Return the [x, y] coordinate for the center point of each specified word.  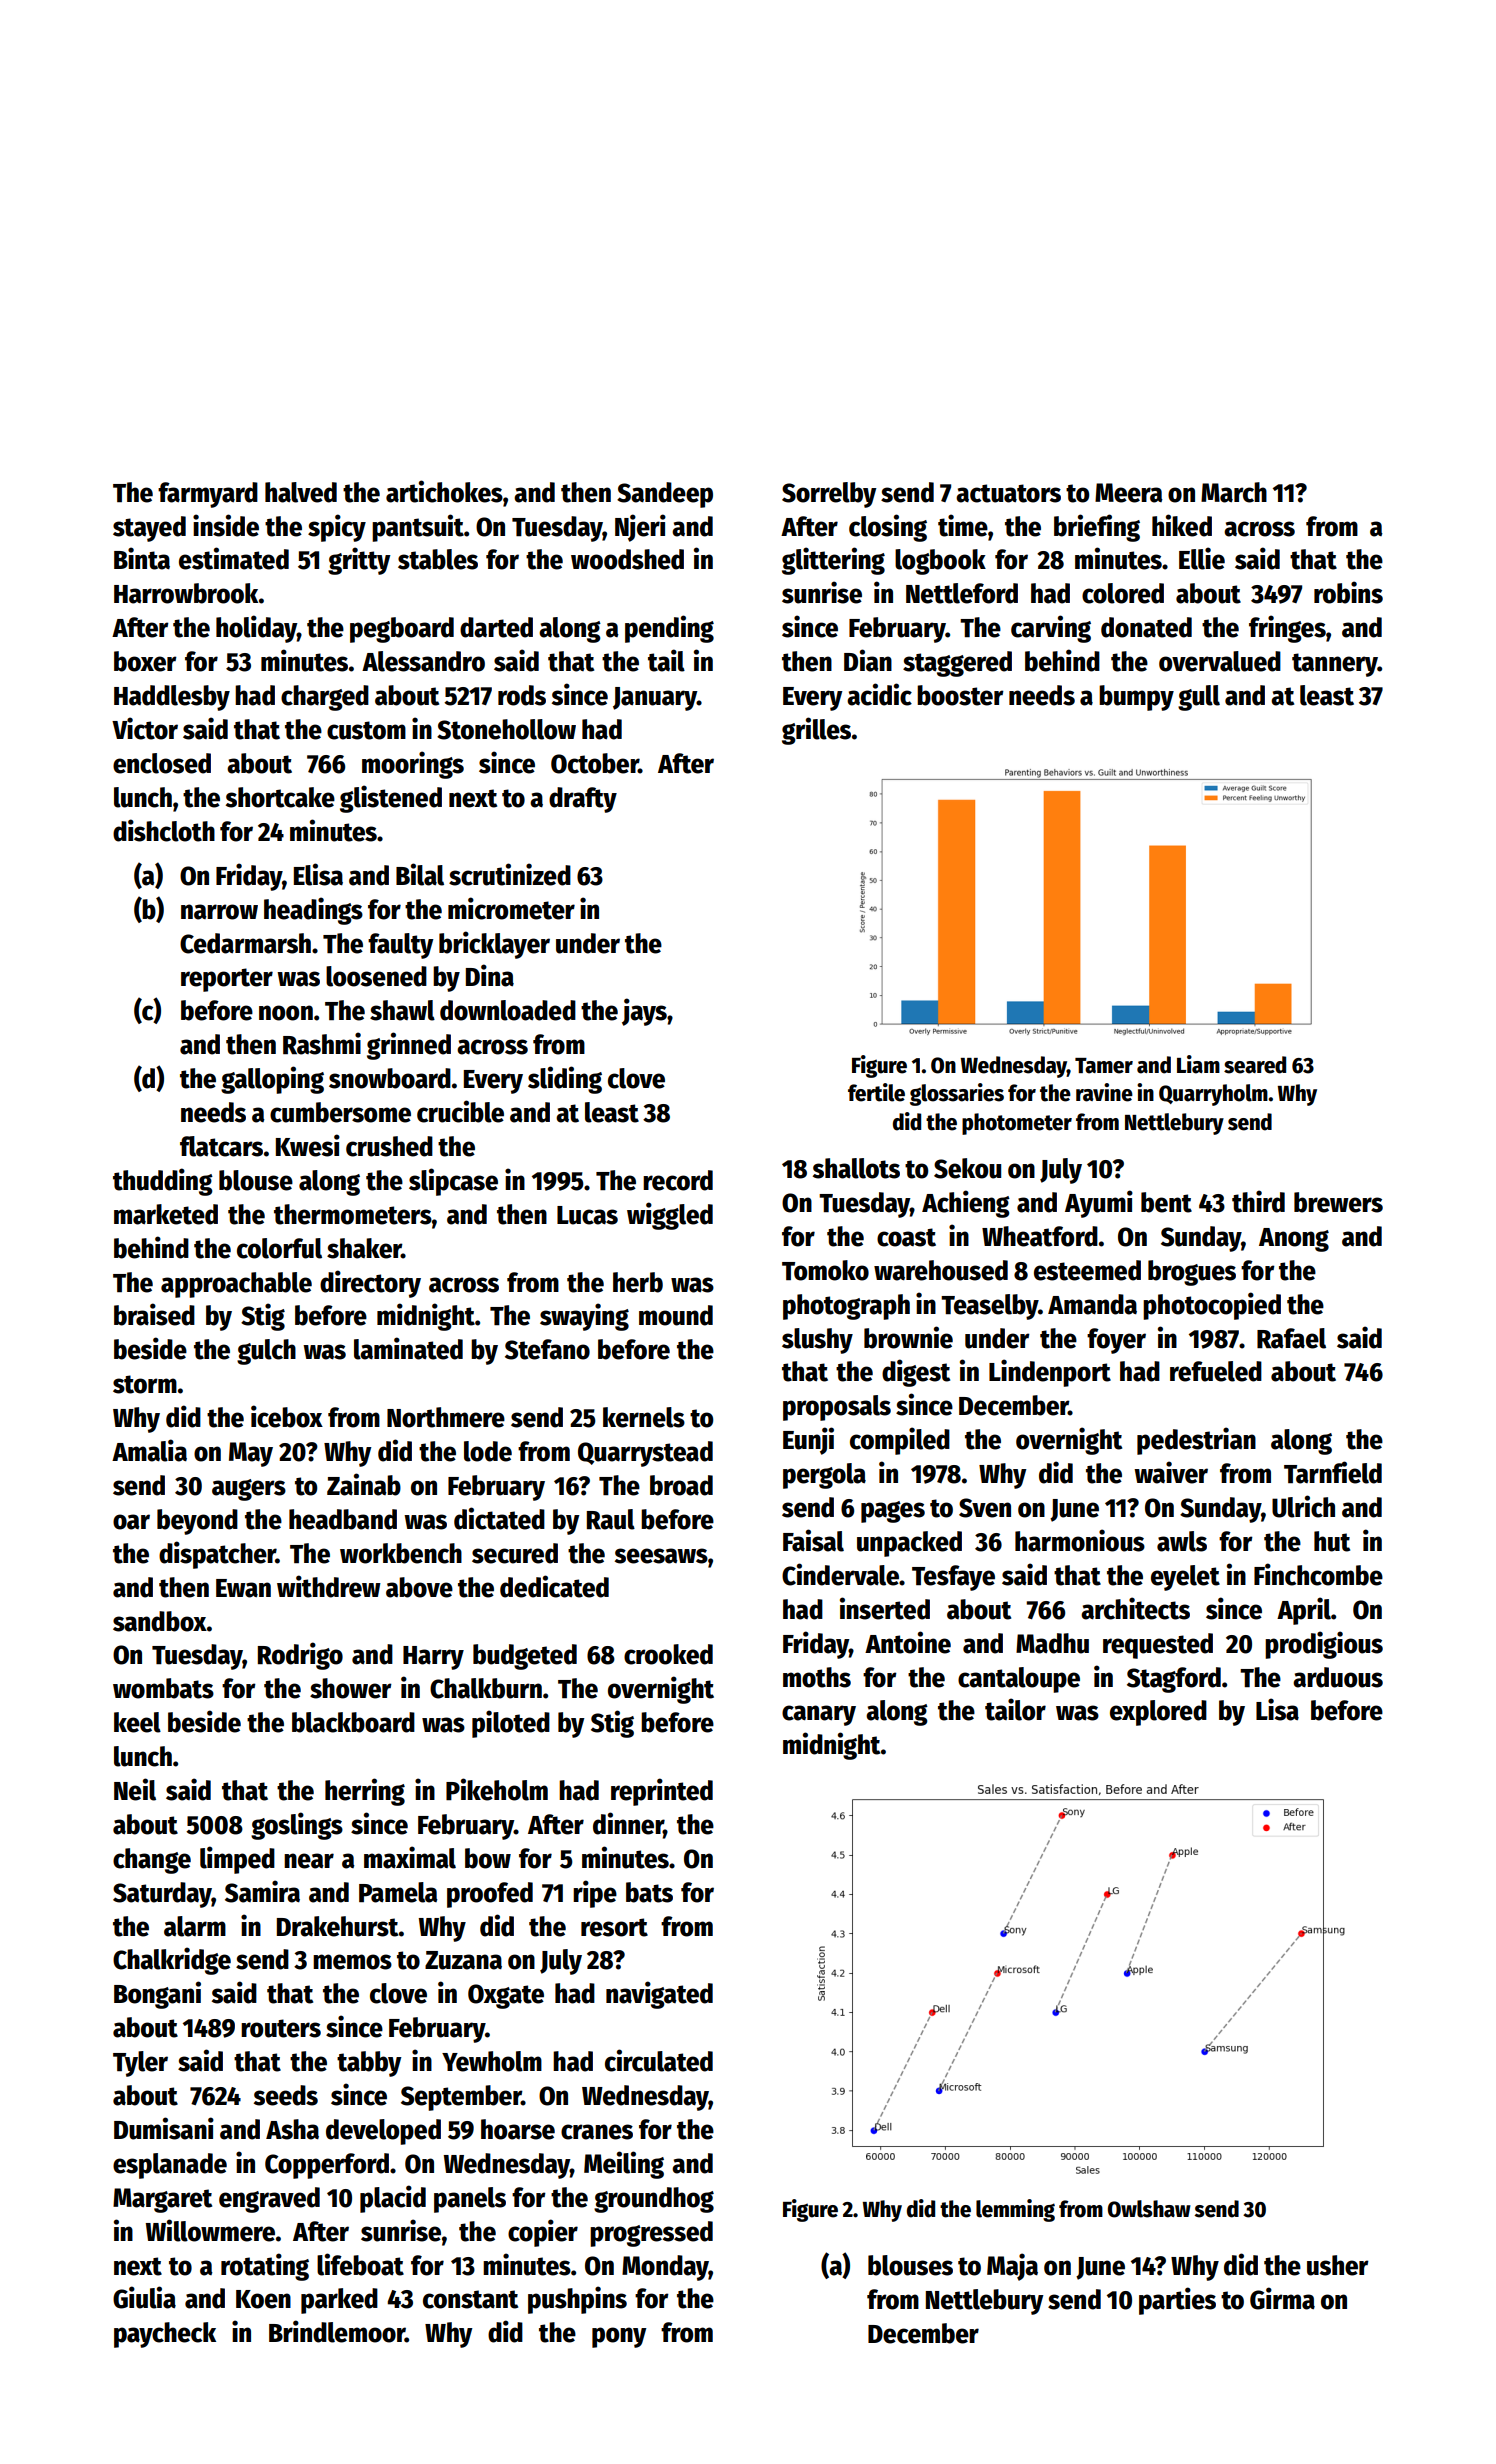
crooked [668, 1654]
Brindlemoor [337, 2331]
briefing [1097, 528]
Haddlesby [172, 698]
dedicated [554, 1586]
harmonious [1080, 1540]
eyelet [1185, 1578]
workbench [401, 1553]
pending [669, 629]
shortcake [280, 797]
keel [137, 1722]
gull [1199, 698]
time [963, 525]
